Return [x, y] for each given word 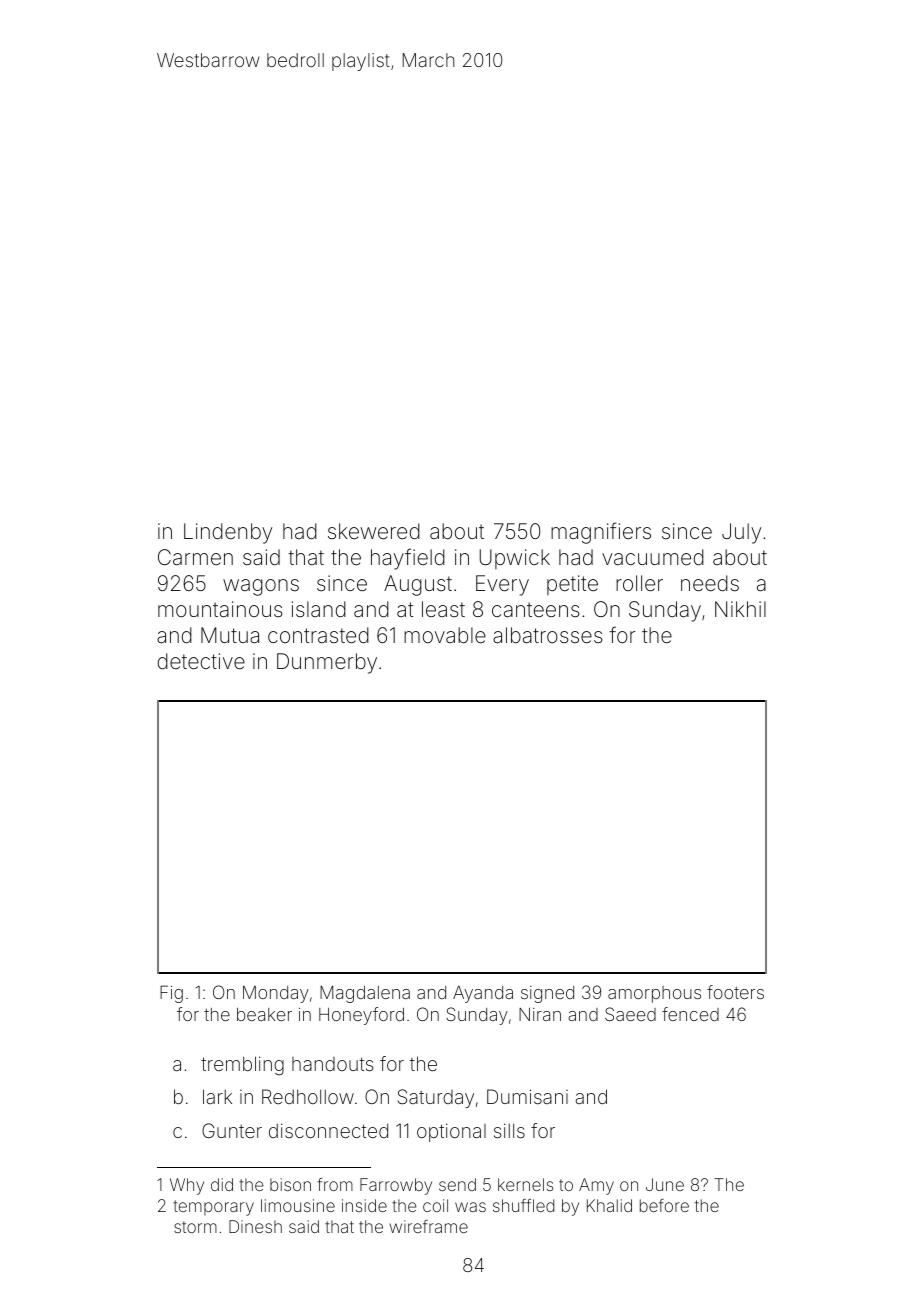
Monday [276, 994]
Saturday [436, 1098]
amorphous [654, 994]
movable [445, 635]
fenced [690, 1014]
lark [217, 1096]
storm [195, 1227]
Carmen [195, 557]
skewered [374, 531]
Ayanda [483, 994]
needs [710, 583]
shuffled [523, 1205]
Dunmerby [327, 663]
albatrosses [547, 635]
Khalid [609, 1205]
